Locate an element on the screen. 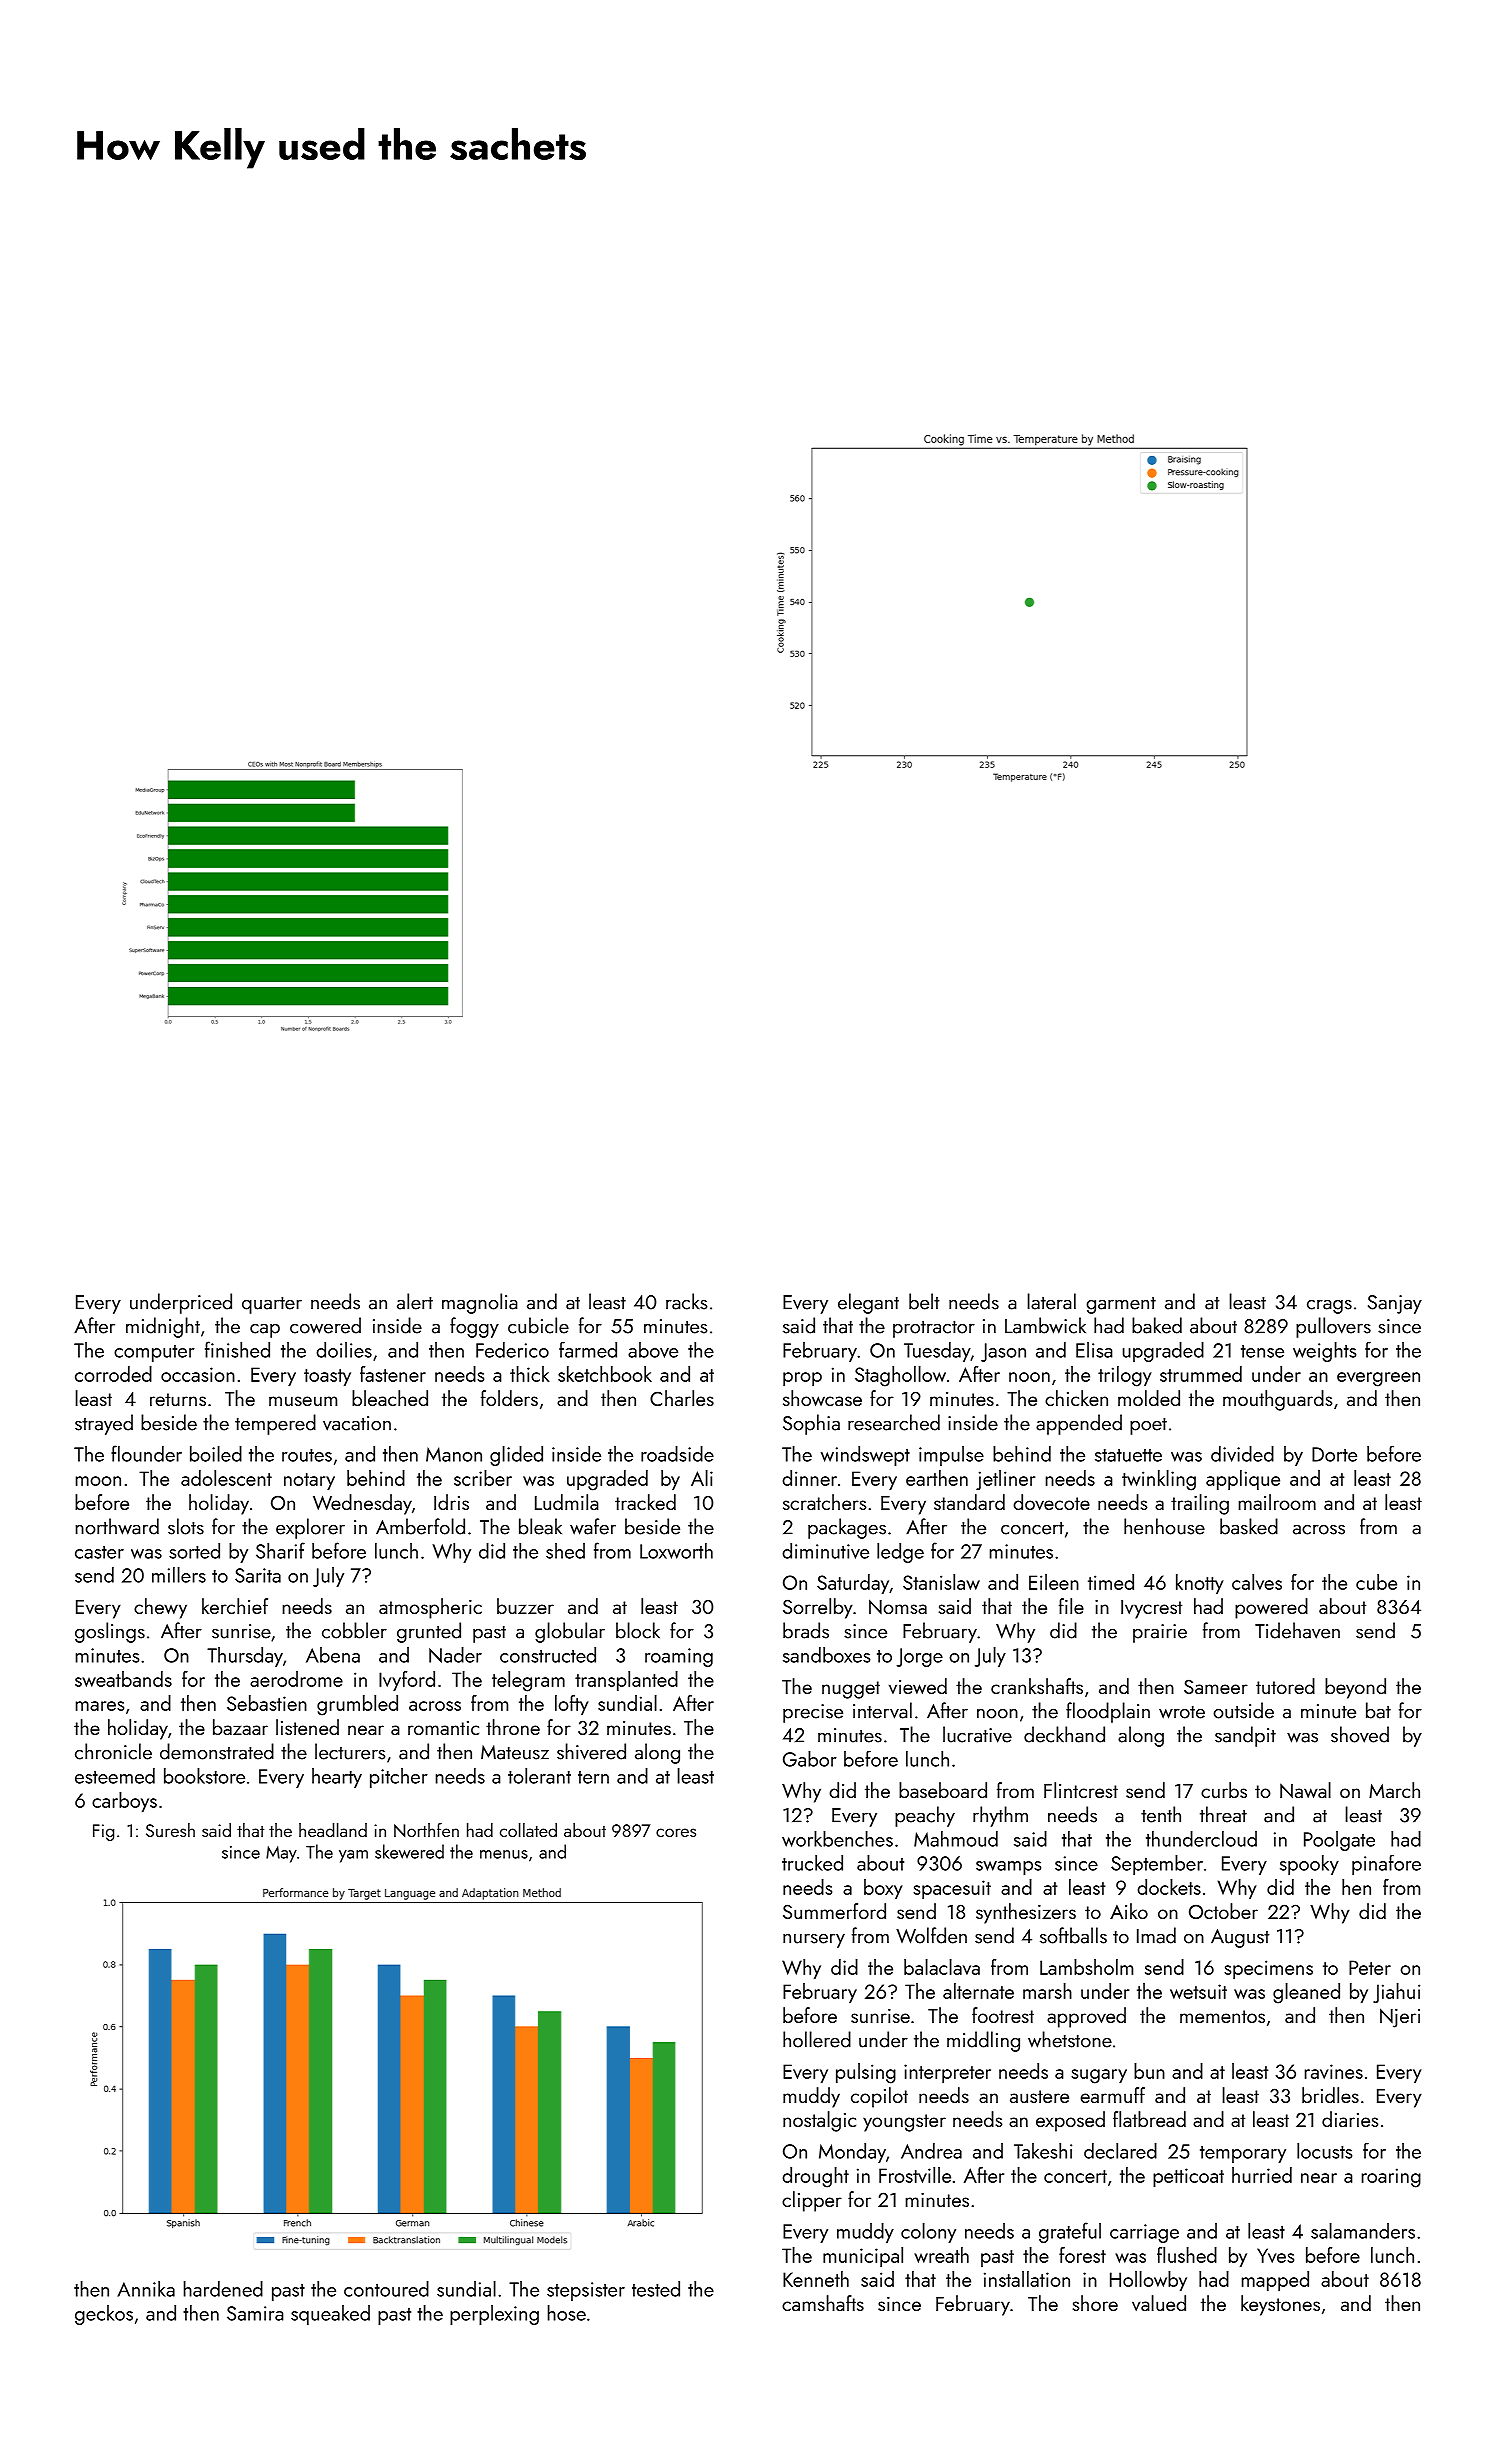 Image resolution: width=1496 pixels, height=2464 pixels. squeaked is located at coordinates (330, 2315).
